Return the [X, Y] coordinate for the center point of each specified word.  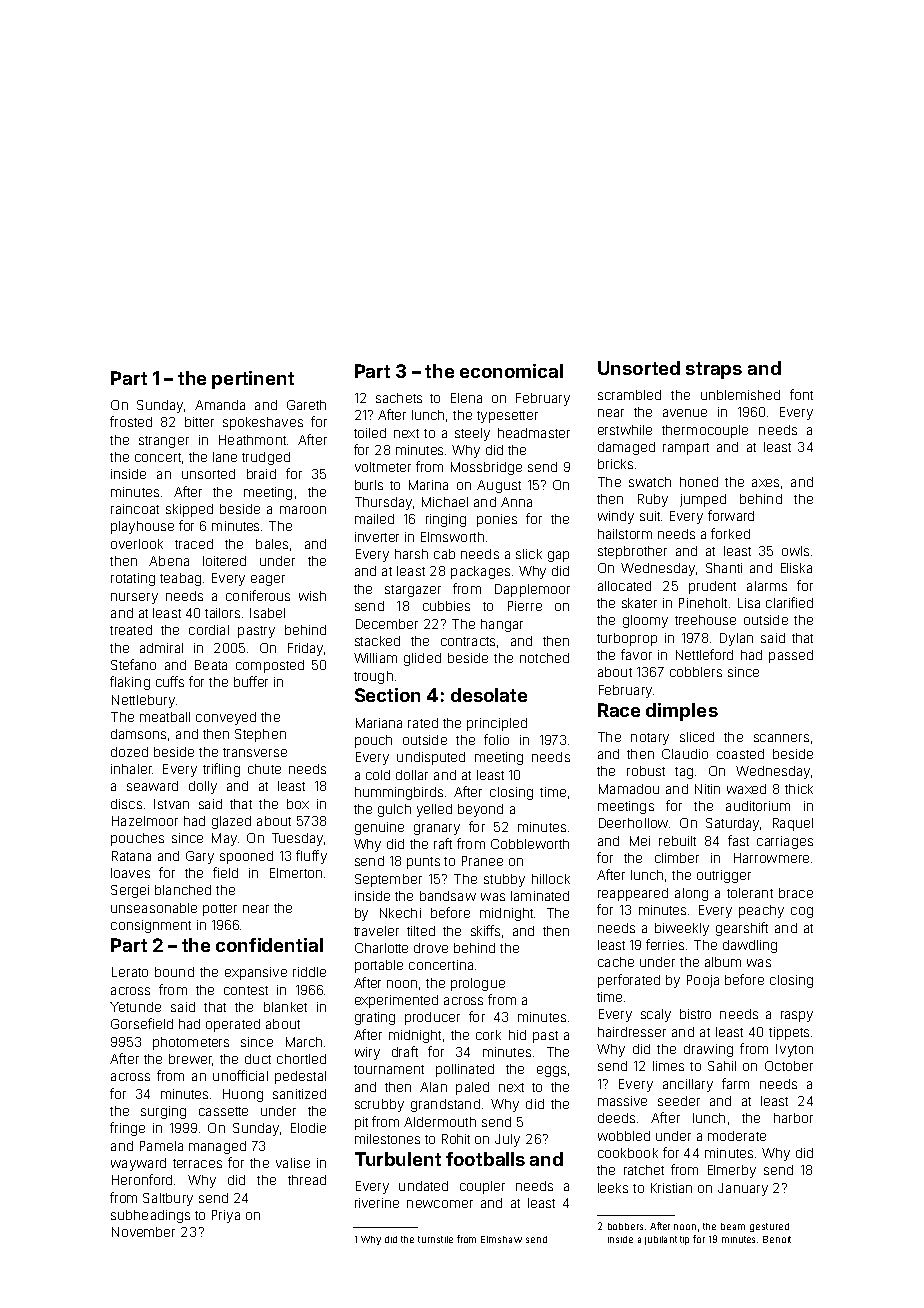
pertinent [253, 380]
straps [714, 370]
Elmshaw [501, 1239]
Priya [226, 1216]
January [743, 1189]
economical [511, 371]
